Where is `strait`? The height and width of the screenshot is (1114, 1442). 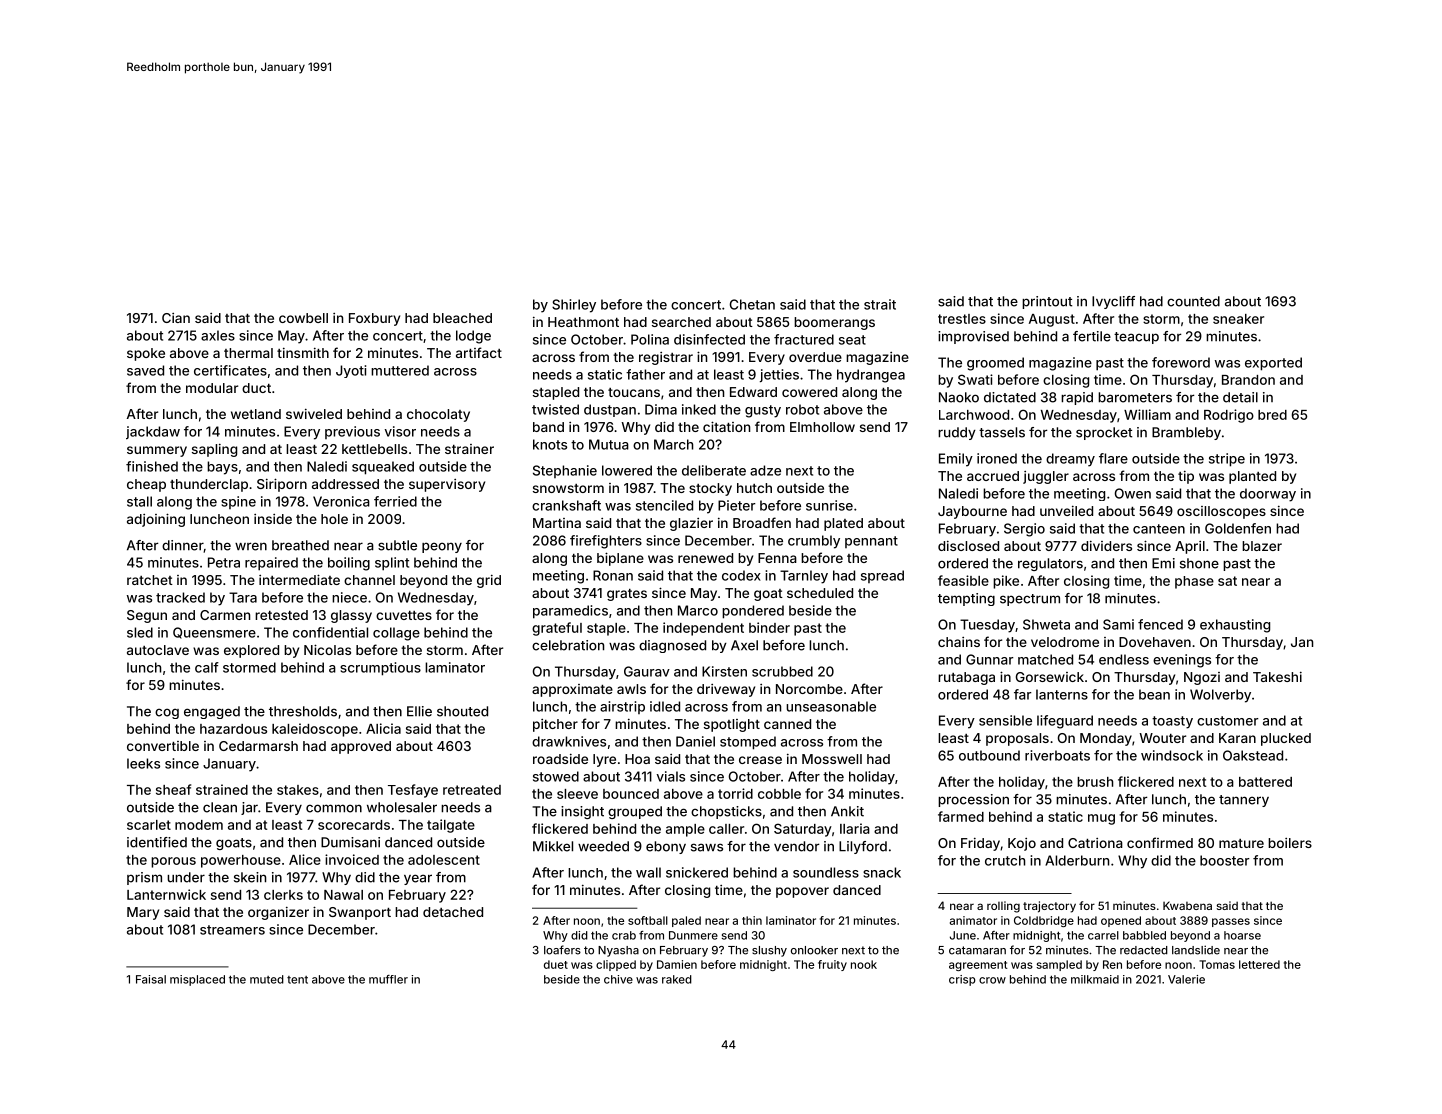 strait is located at coordinates (880, 304).
